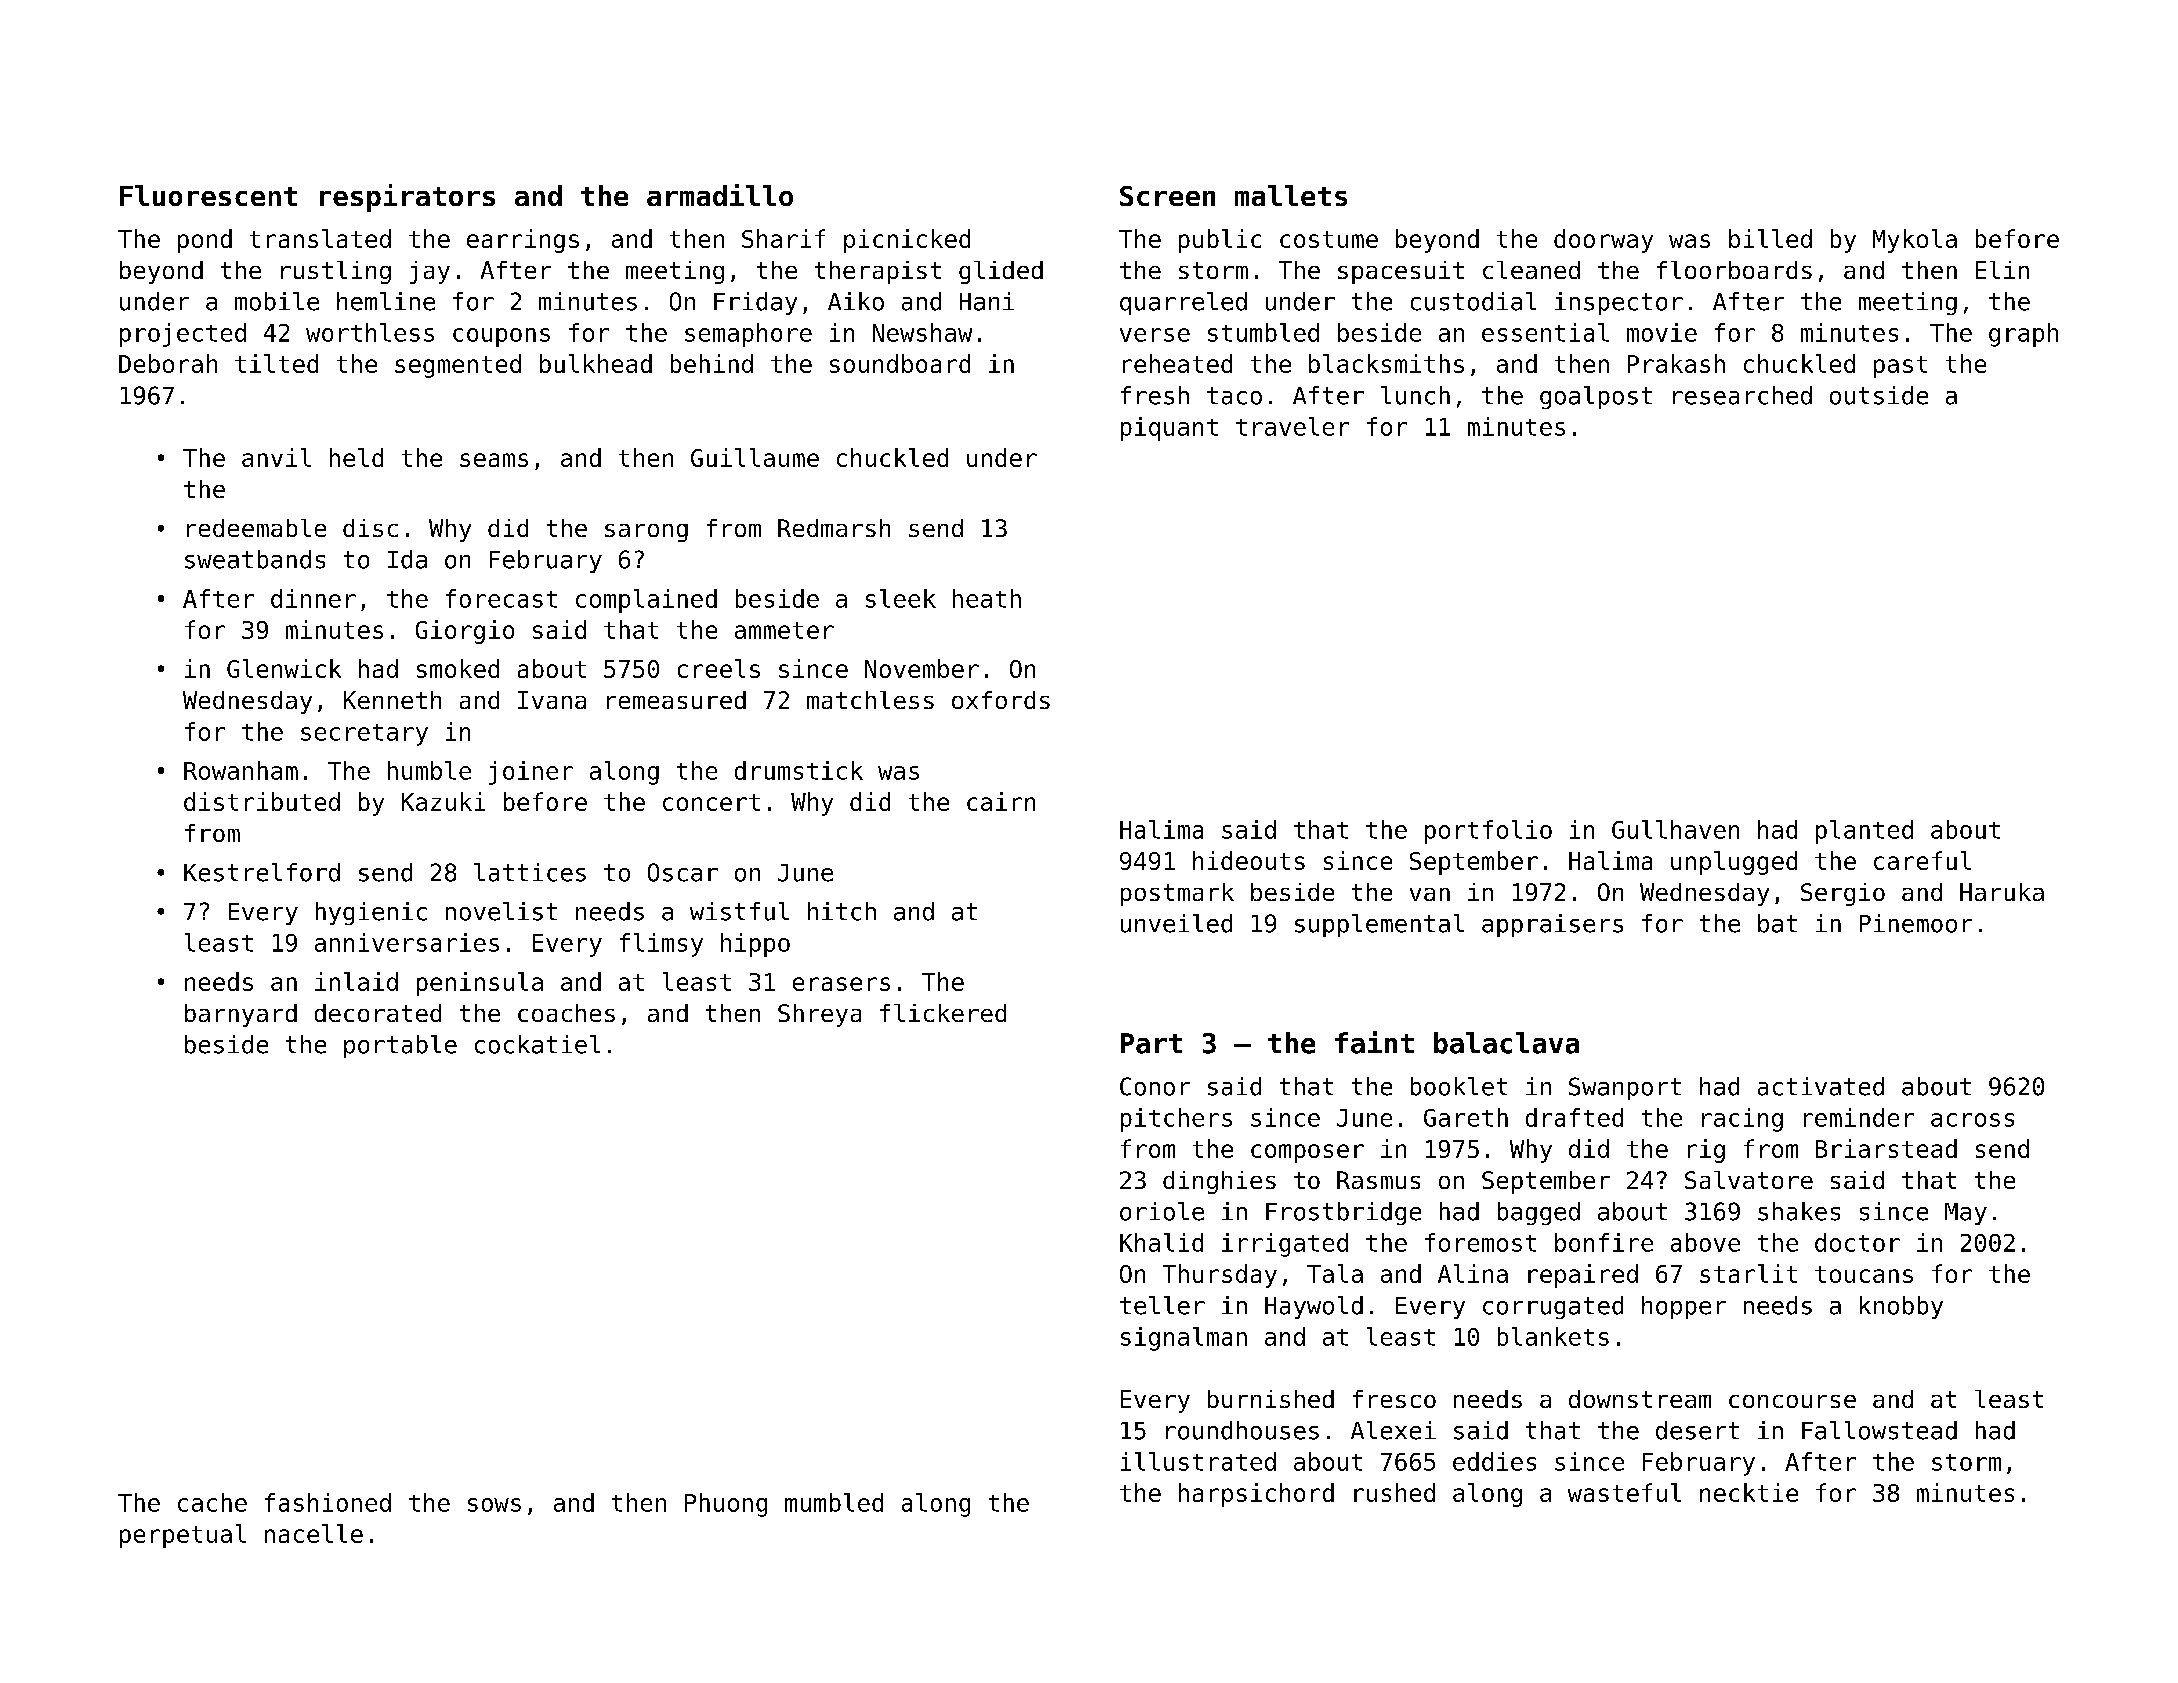 This screenshot has height=1683, width=2178. What do you see at coordinates (834, 1502) in the screenshot?
I see `mumbled` at bounding box center [834, 1502].
